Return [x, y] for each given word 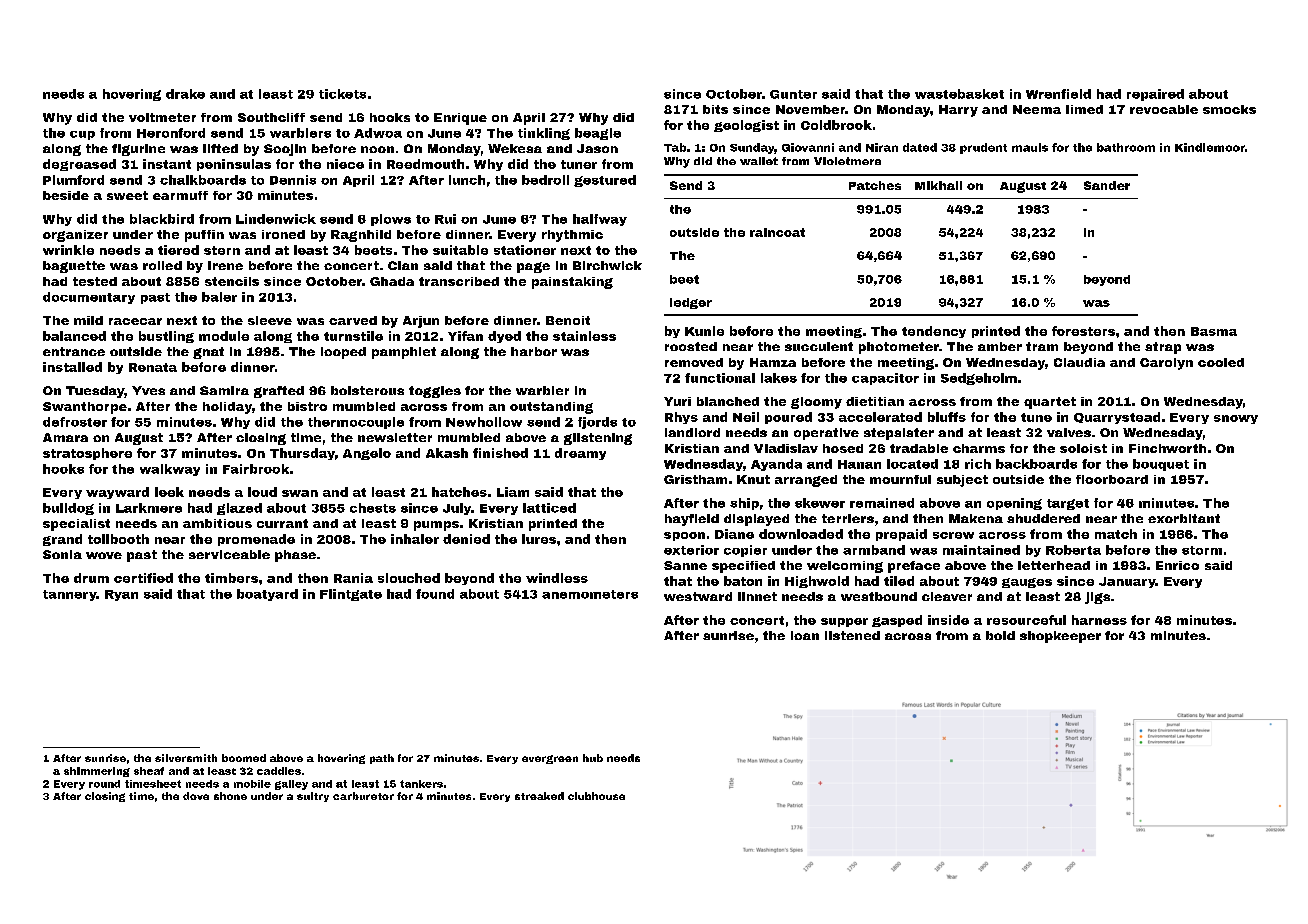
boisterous [367, 390]
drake [185, 94]
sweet [127, 195]
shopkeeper [1060, 637]
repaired [1155, 95]
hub [593, 758]
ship [744, 504]
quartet [1050, 403]
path [382, 759]
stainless [584, 336]
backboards [1036, 464]
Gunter [793, 94]
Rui [445, 219]
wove [104, 555]
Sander [1107, 185]
